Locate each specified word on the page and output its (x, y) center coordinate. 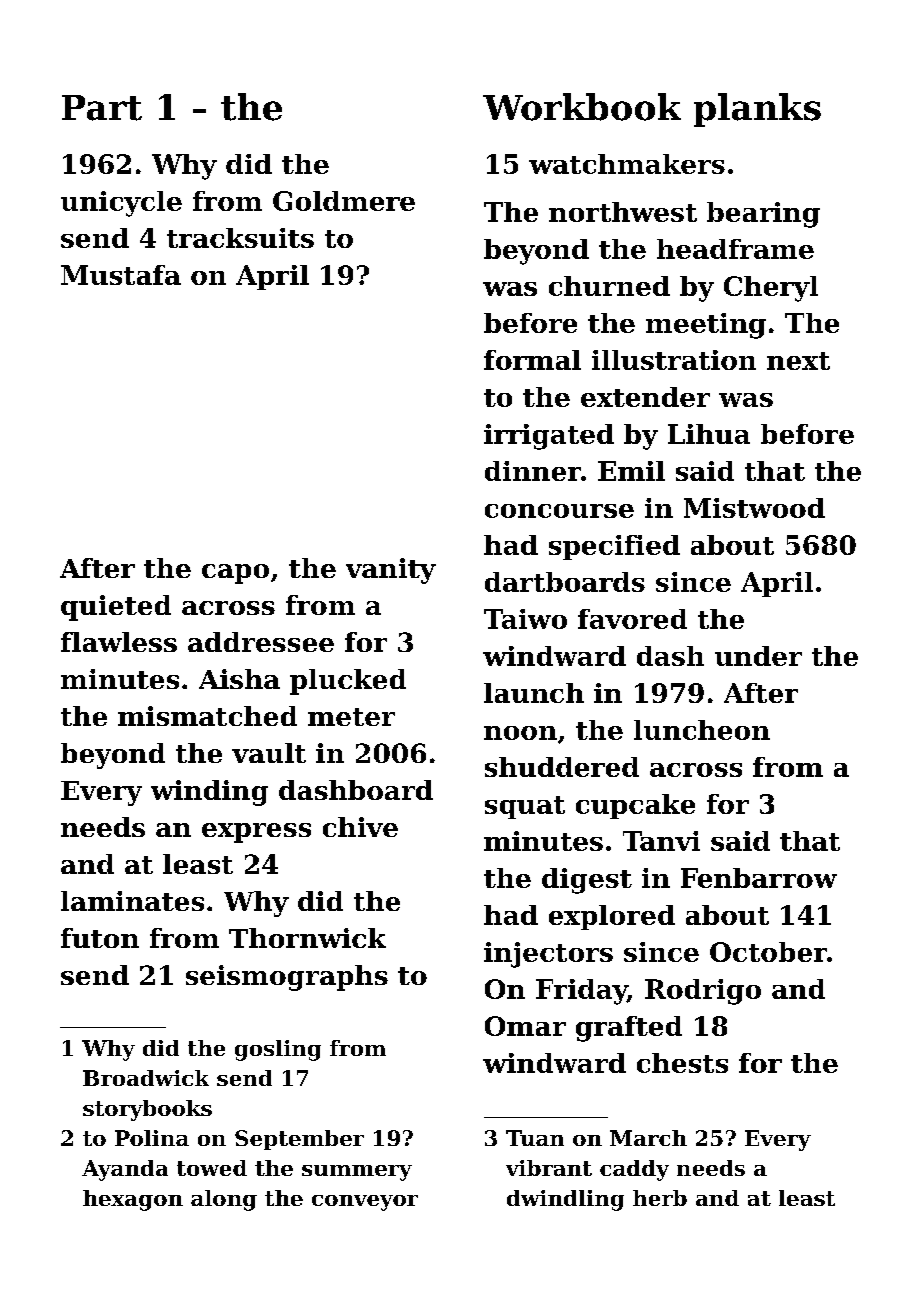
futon (100, 938)
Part (102, 108)
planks (757, 110)
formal (532, 360)
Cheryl (771, 289)
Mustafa (121, 275)
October (768, 952)
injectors (548, 955)
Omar (525, 1026)
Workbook (582, 107)
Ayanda (125, 1170)
